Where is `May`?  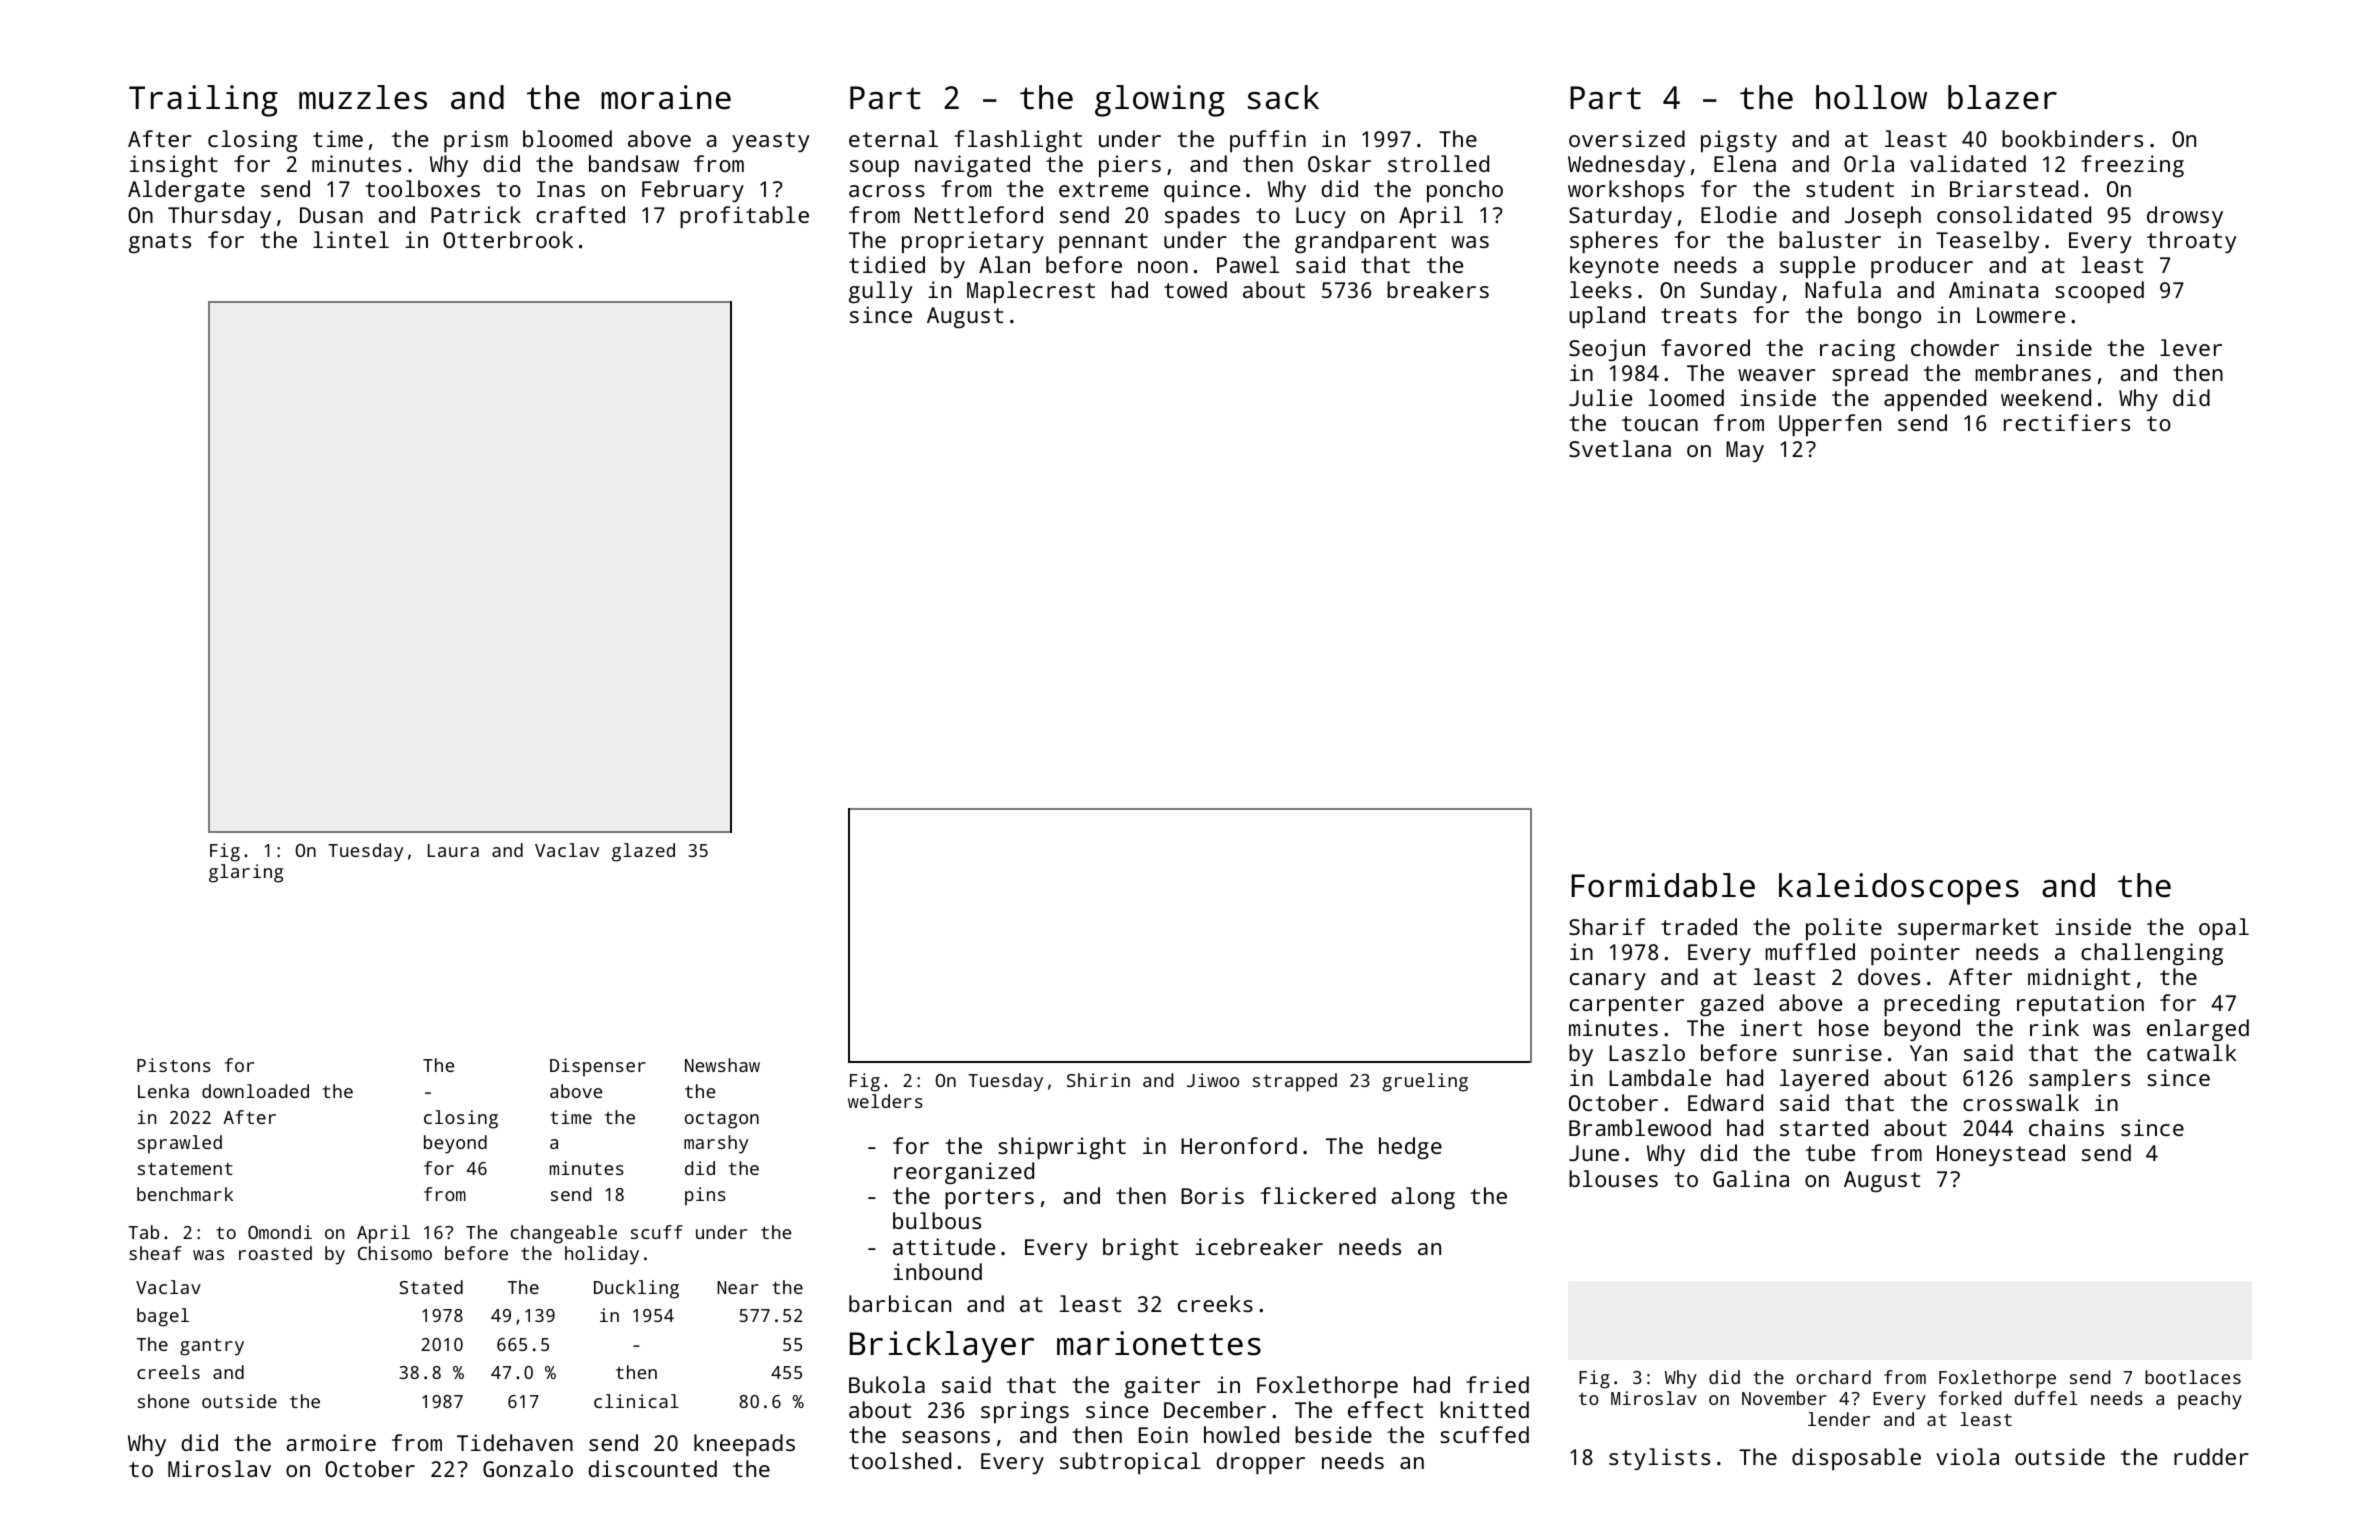 May is located at coordinates (1745, 451).
